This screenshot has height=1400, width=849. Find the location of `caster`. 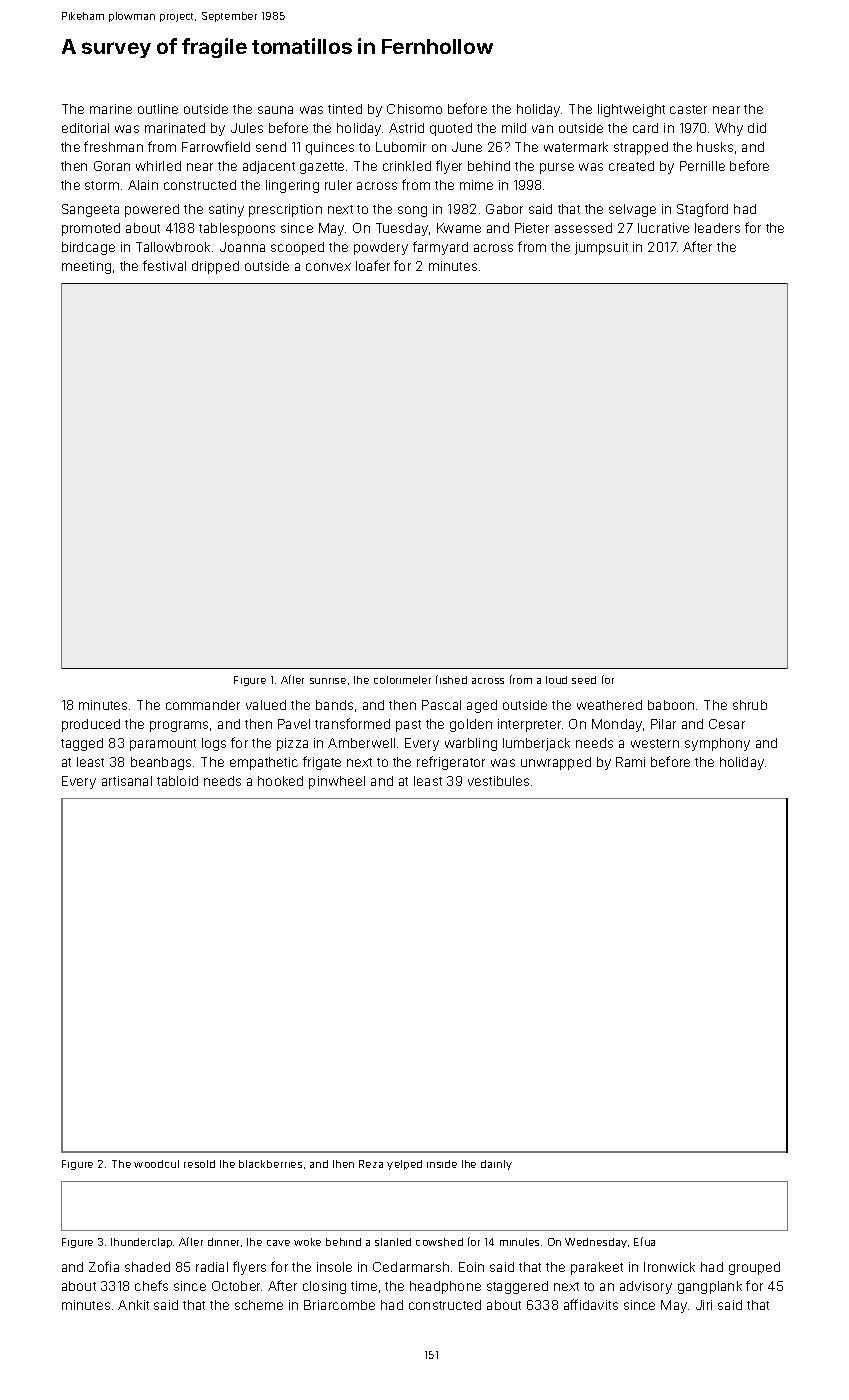

caster is located at coordinates (688, 109).
